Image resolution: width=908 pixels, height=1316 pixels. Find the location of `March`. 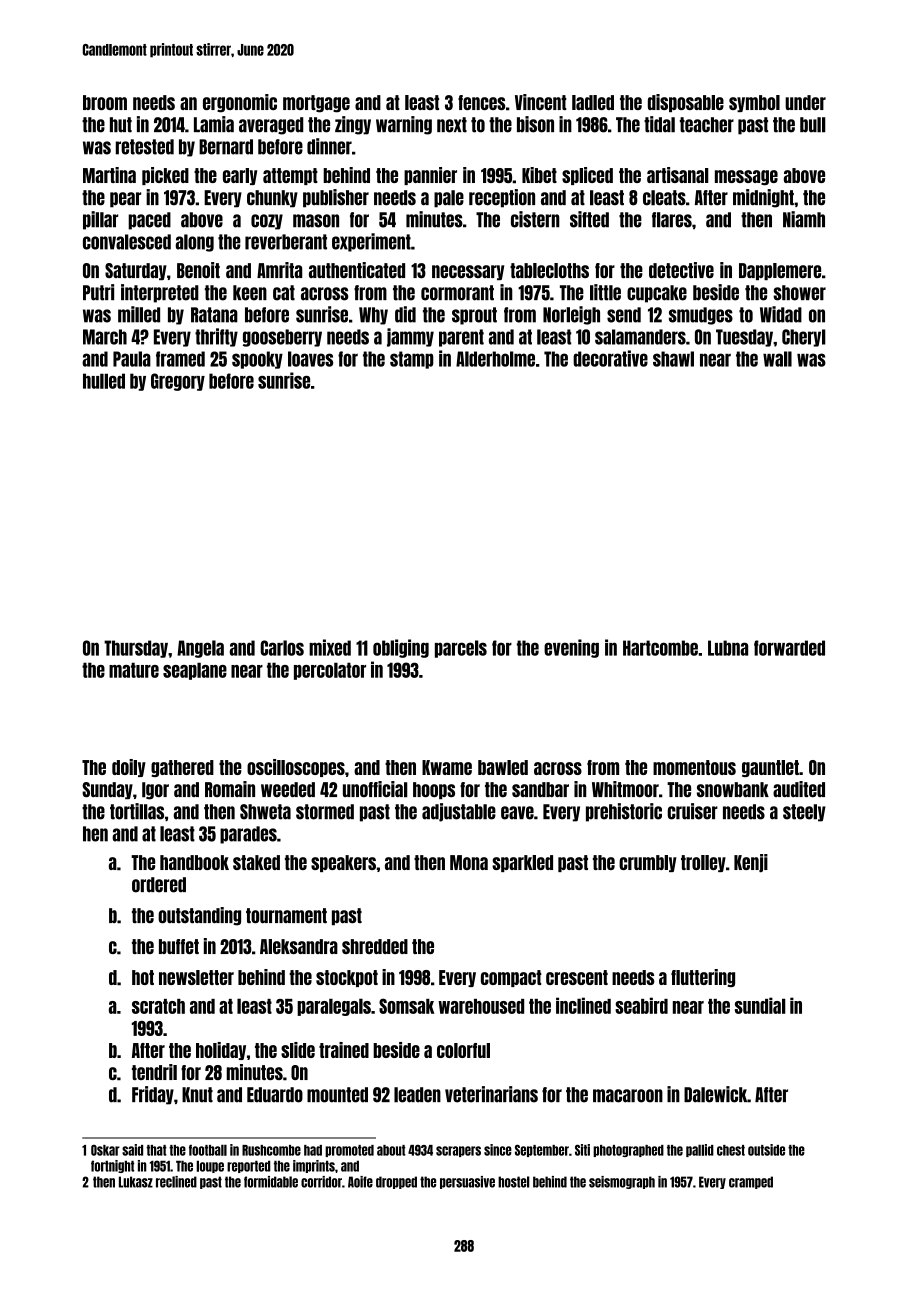

March is located at coordinates (105, 337).
